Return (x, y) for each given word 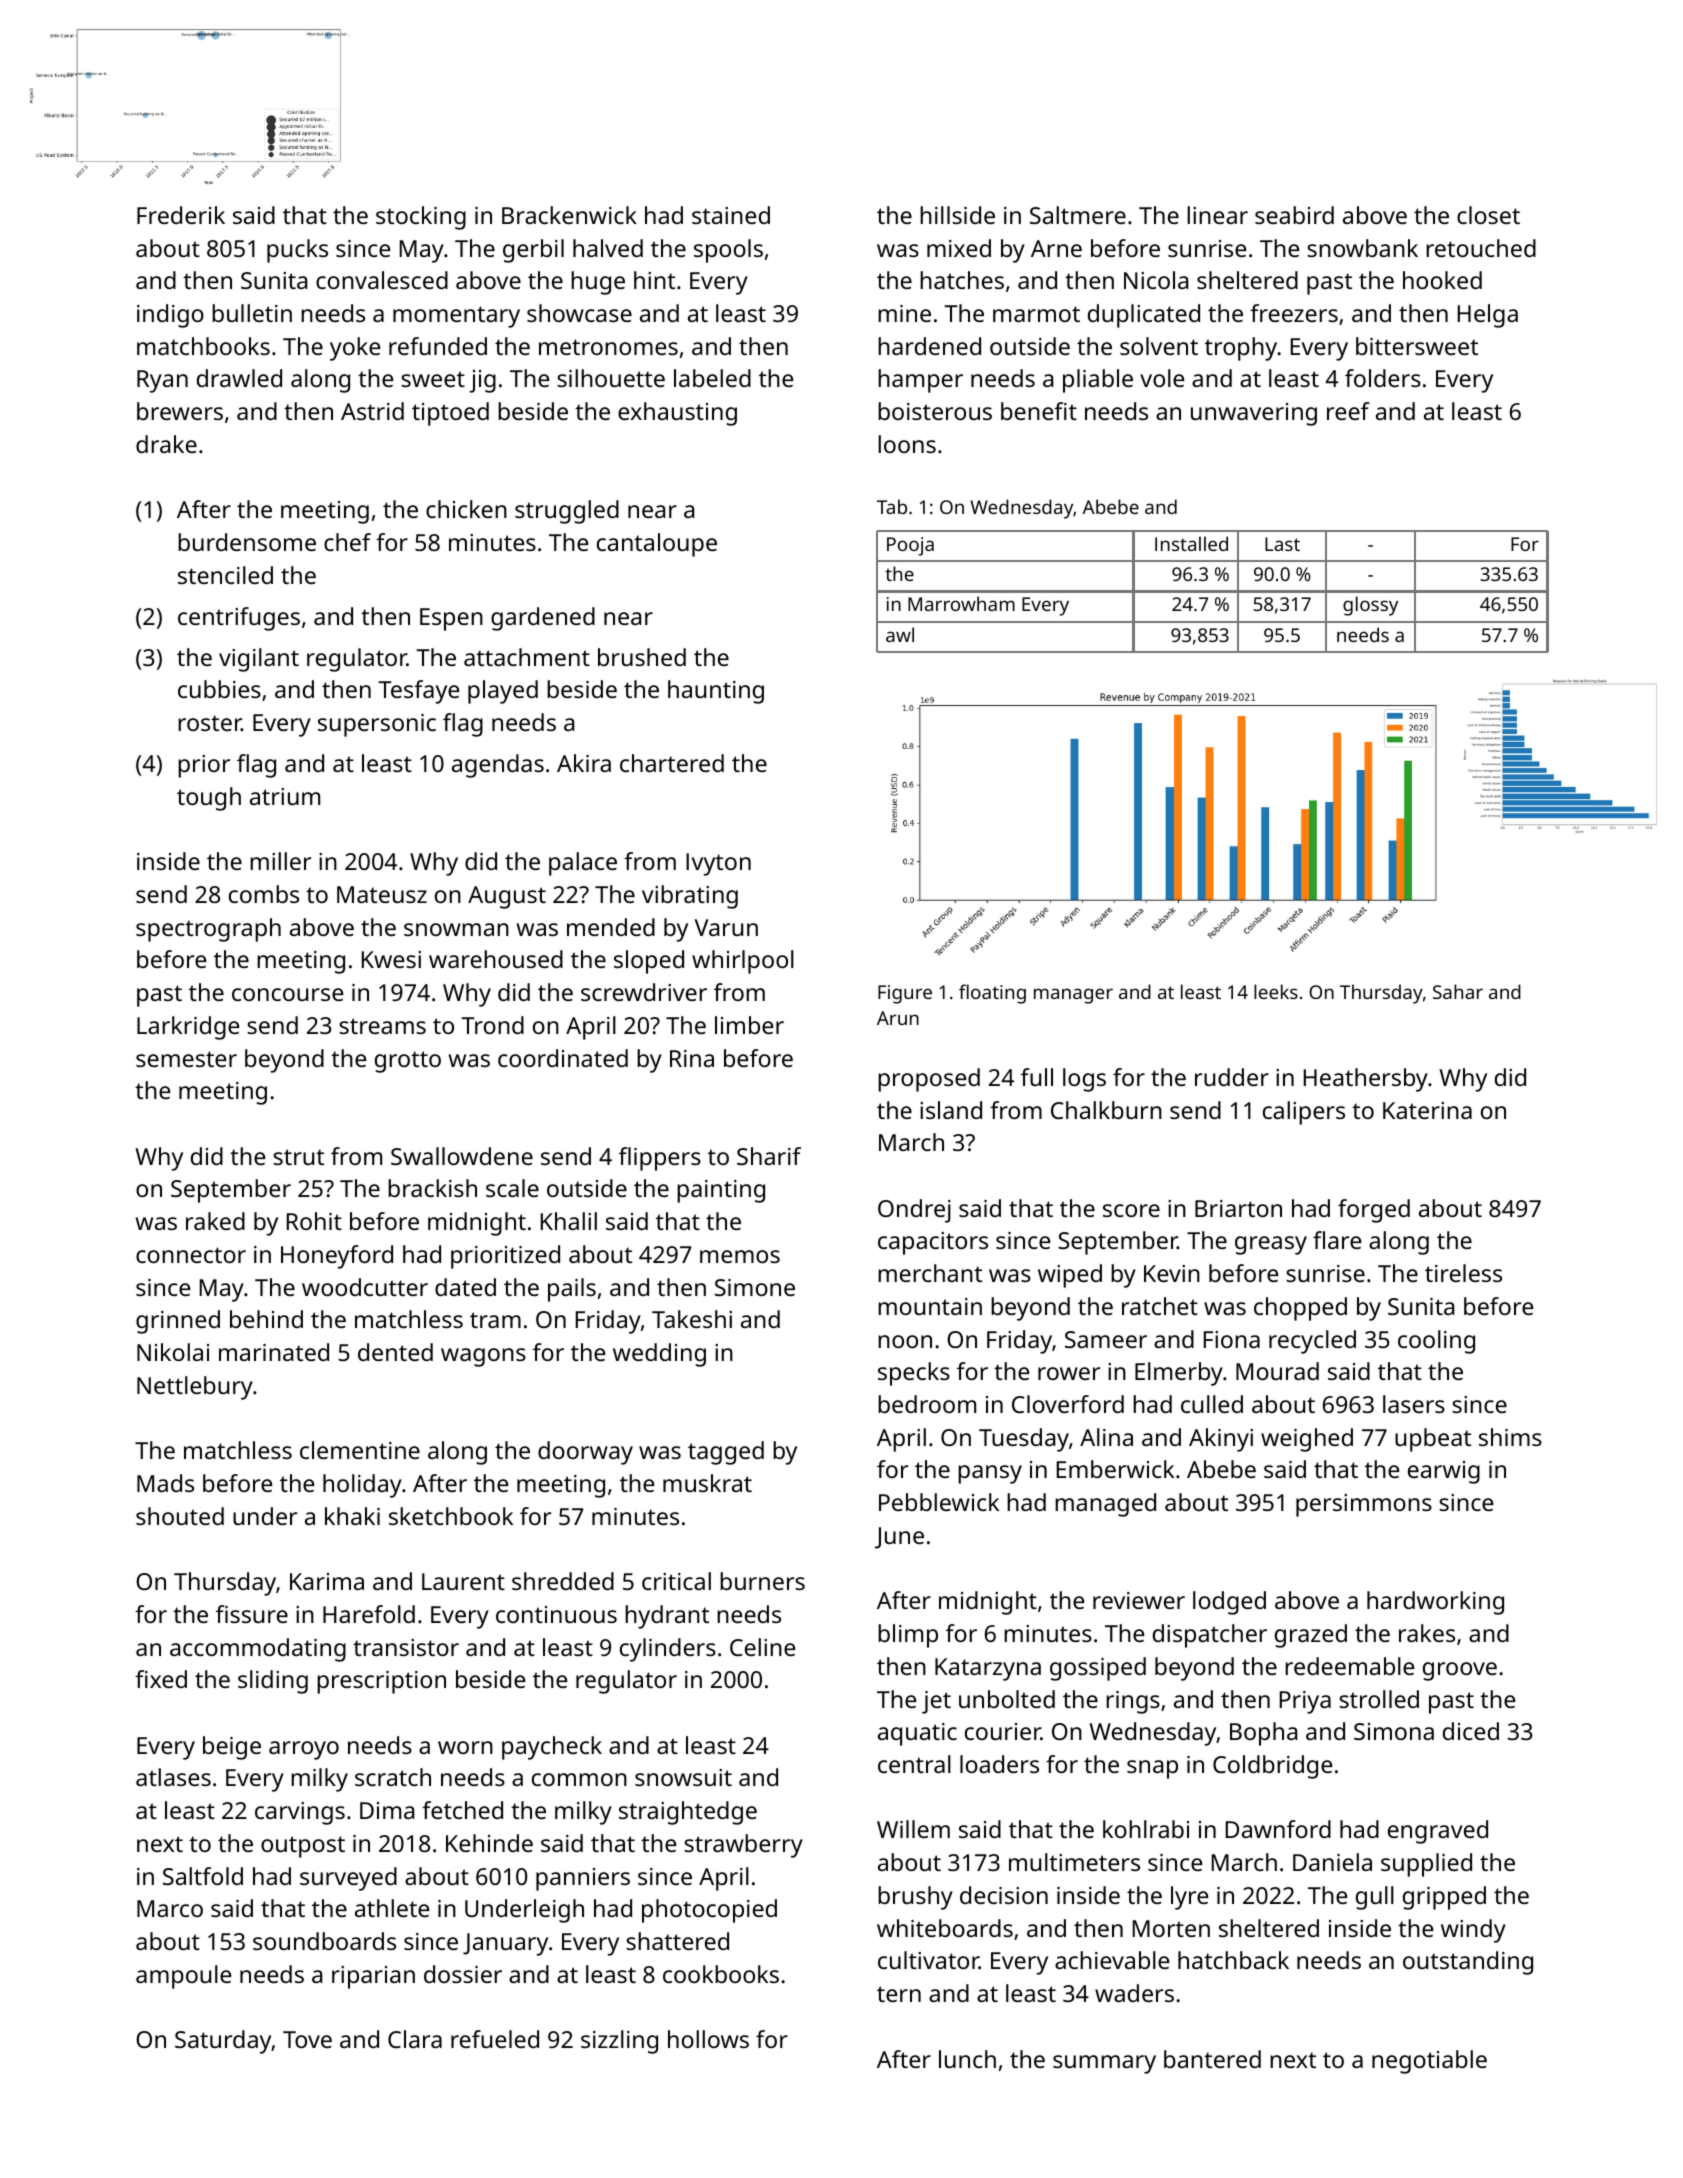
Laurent (463, 1581)
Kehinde (489, 1843)
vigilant (259, 660)
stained (731, 215)
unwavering (1254, 414)
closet (1488, 215)
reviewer (1139, 1600)
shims (1510, 1437)
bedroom (927, 1404)
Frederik (181, 215)
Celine (762, 1647)
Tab (892, 506)
